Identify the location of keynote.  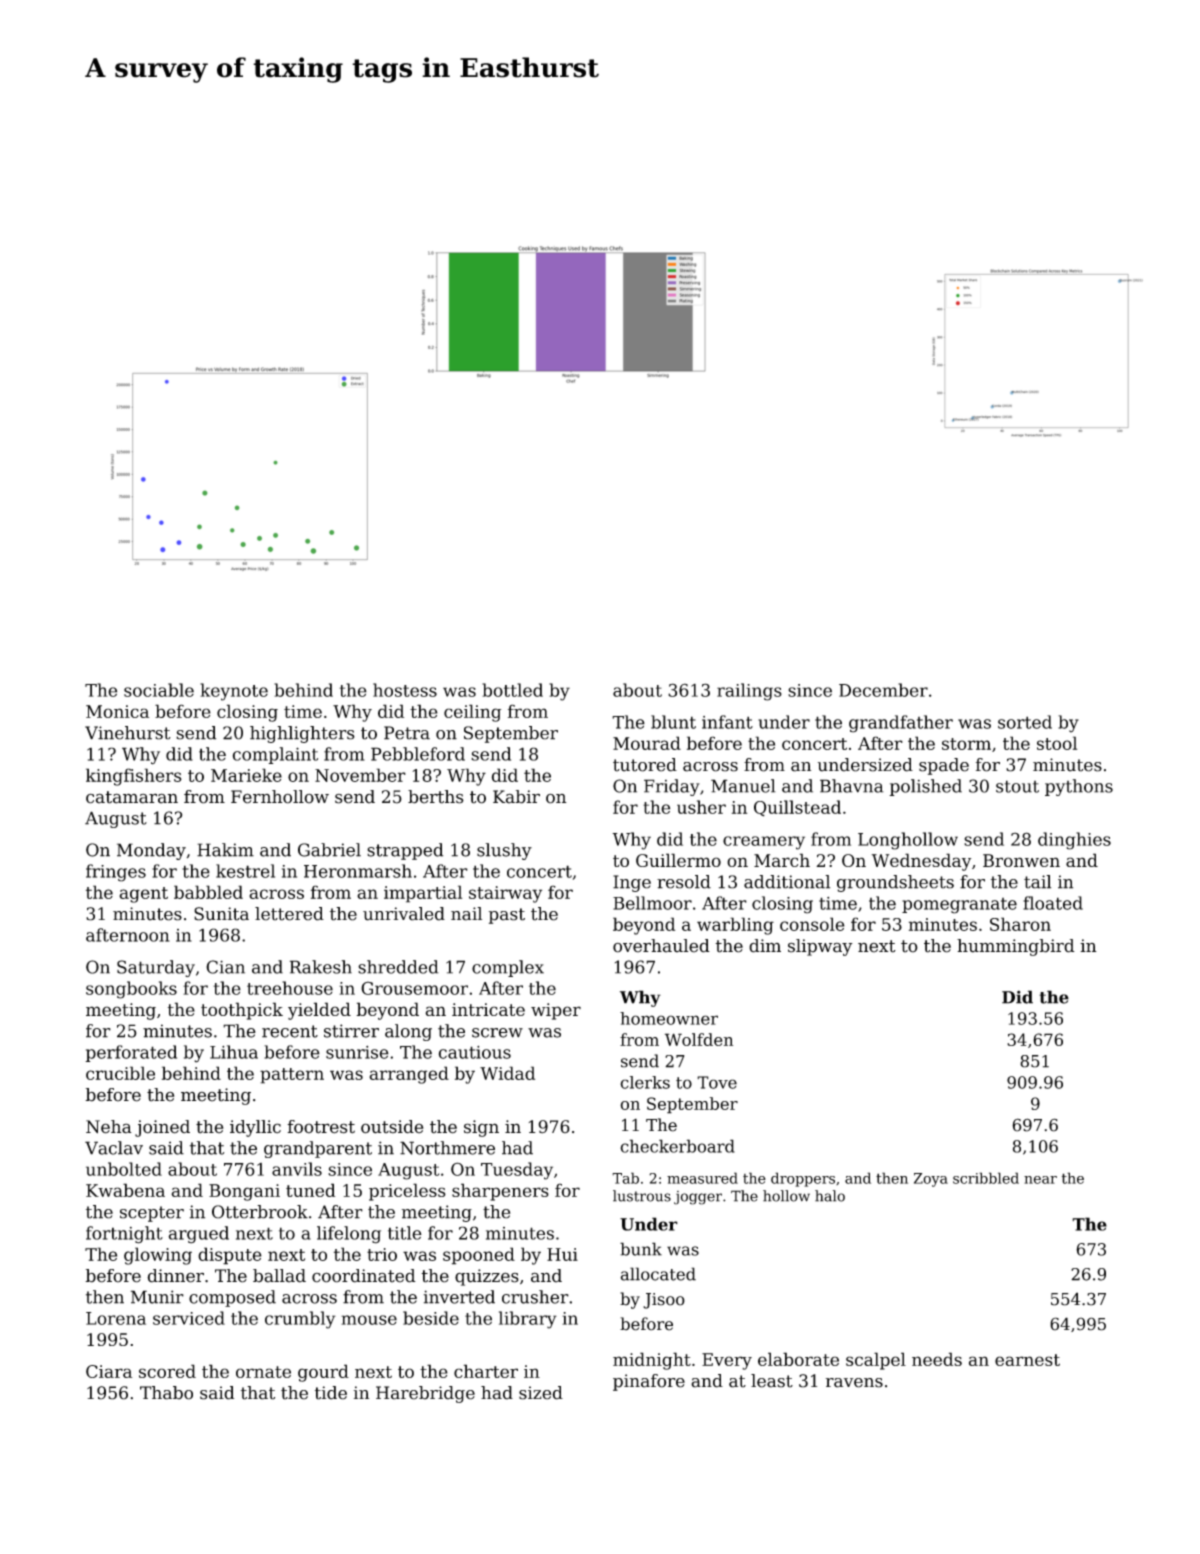
(234, 692).
